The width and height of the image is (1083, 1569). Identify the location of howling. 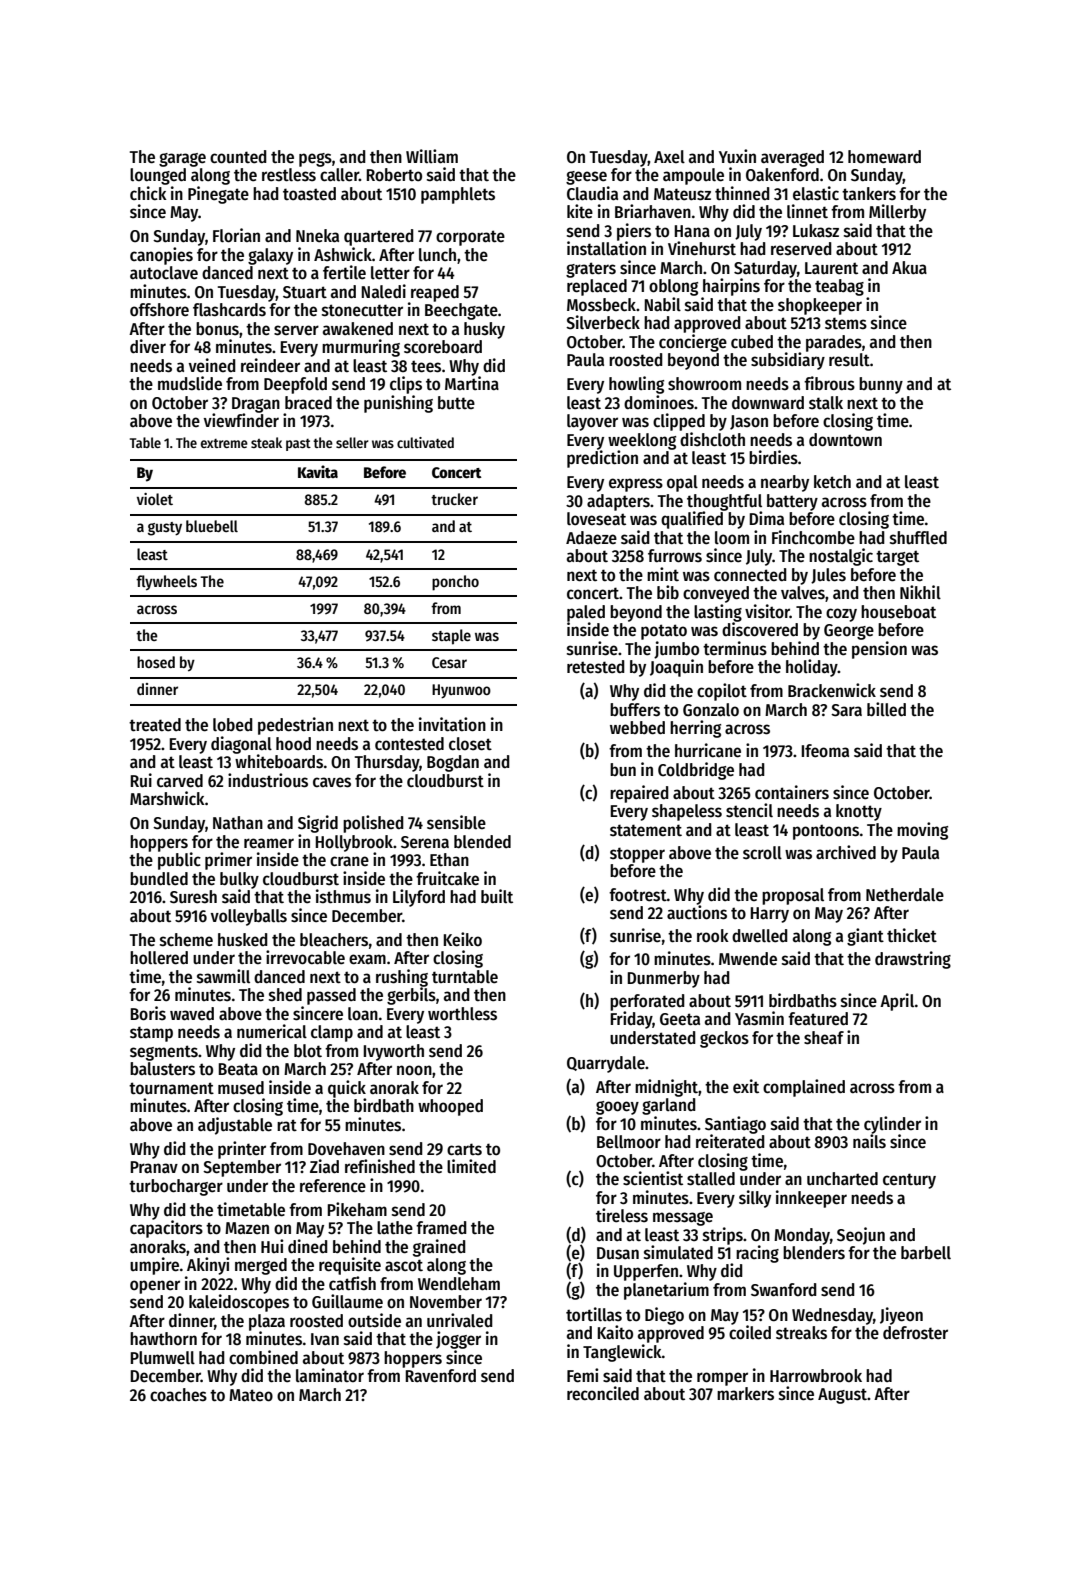
(636, 385).
